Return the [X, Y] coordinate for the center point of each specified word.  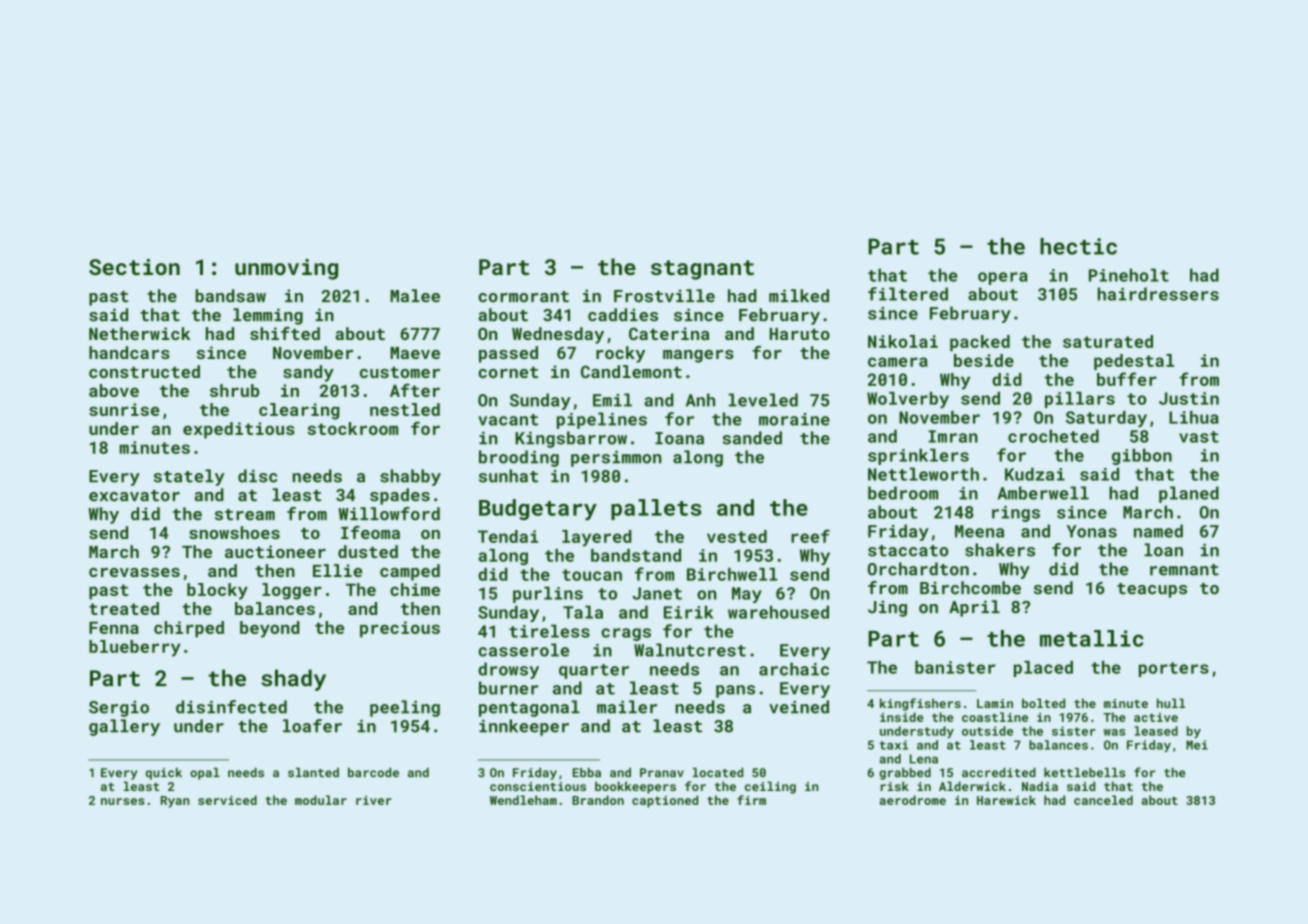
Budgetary [538, 510]
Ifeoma [370, 532]
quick [164, 774]
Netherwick [140, 333]
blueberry [135, 648]
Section [134, 267]
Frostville [664, 296]
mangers [698, 356]
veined [799, 707]
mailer [627, 707]
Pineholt [1129, 275]
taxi [894, 745]
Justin [1189, 398]
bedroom [903, 493]
